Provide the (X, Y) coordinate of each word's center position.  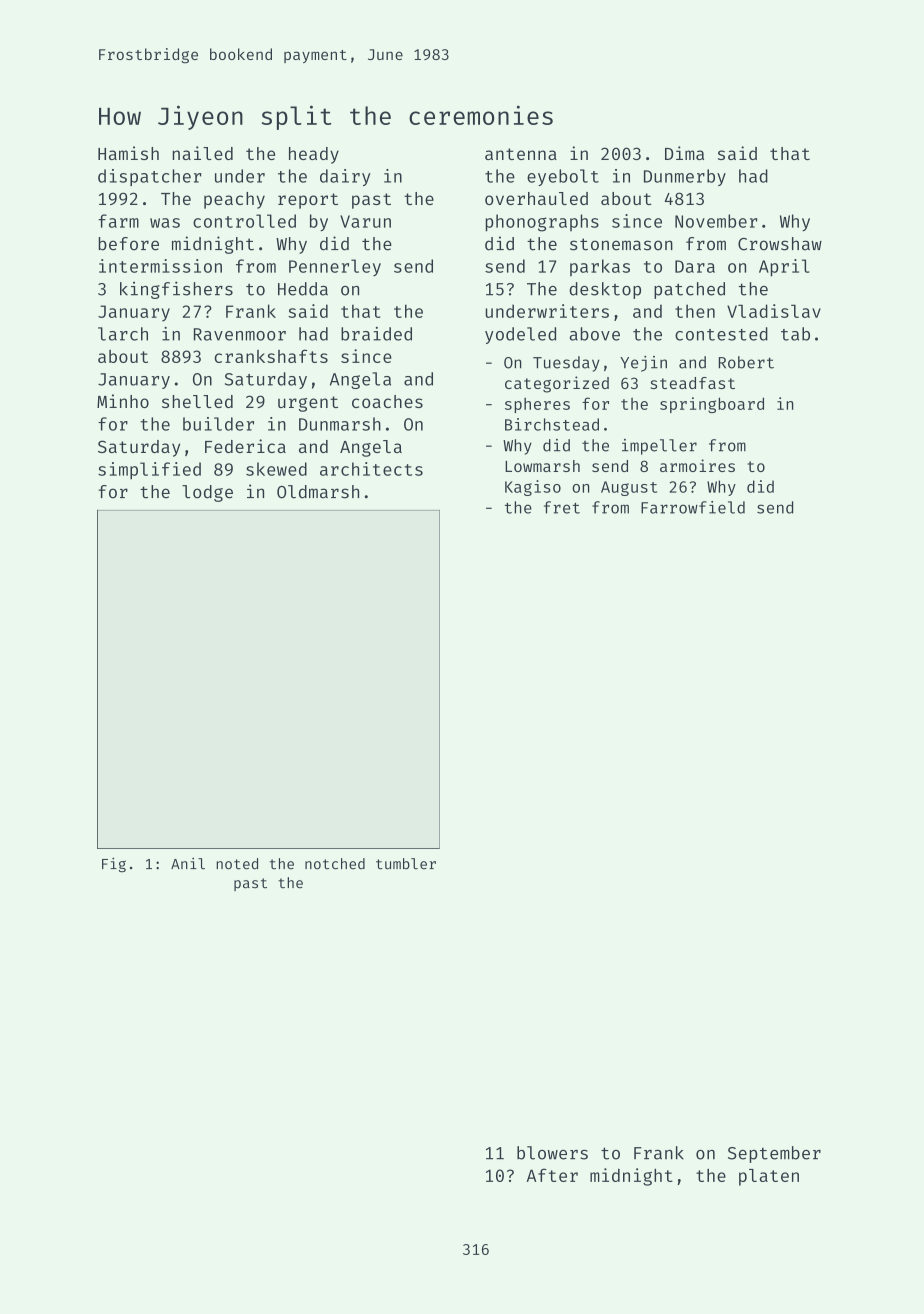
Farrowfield (693, 507)
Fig (114, 865)
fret (562, 507)
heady (314, 155)
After (552, 1175)
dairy (345, 177)
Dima (684, 153)
